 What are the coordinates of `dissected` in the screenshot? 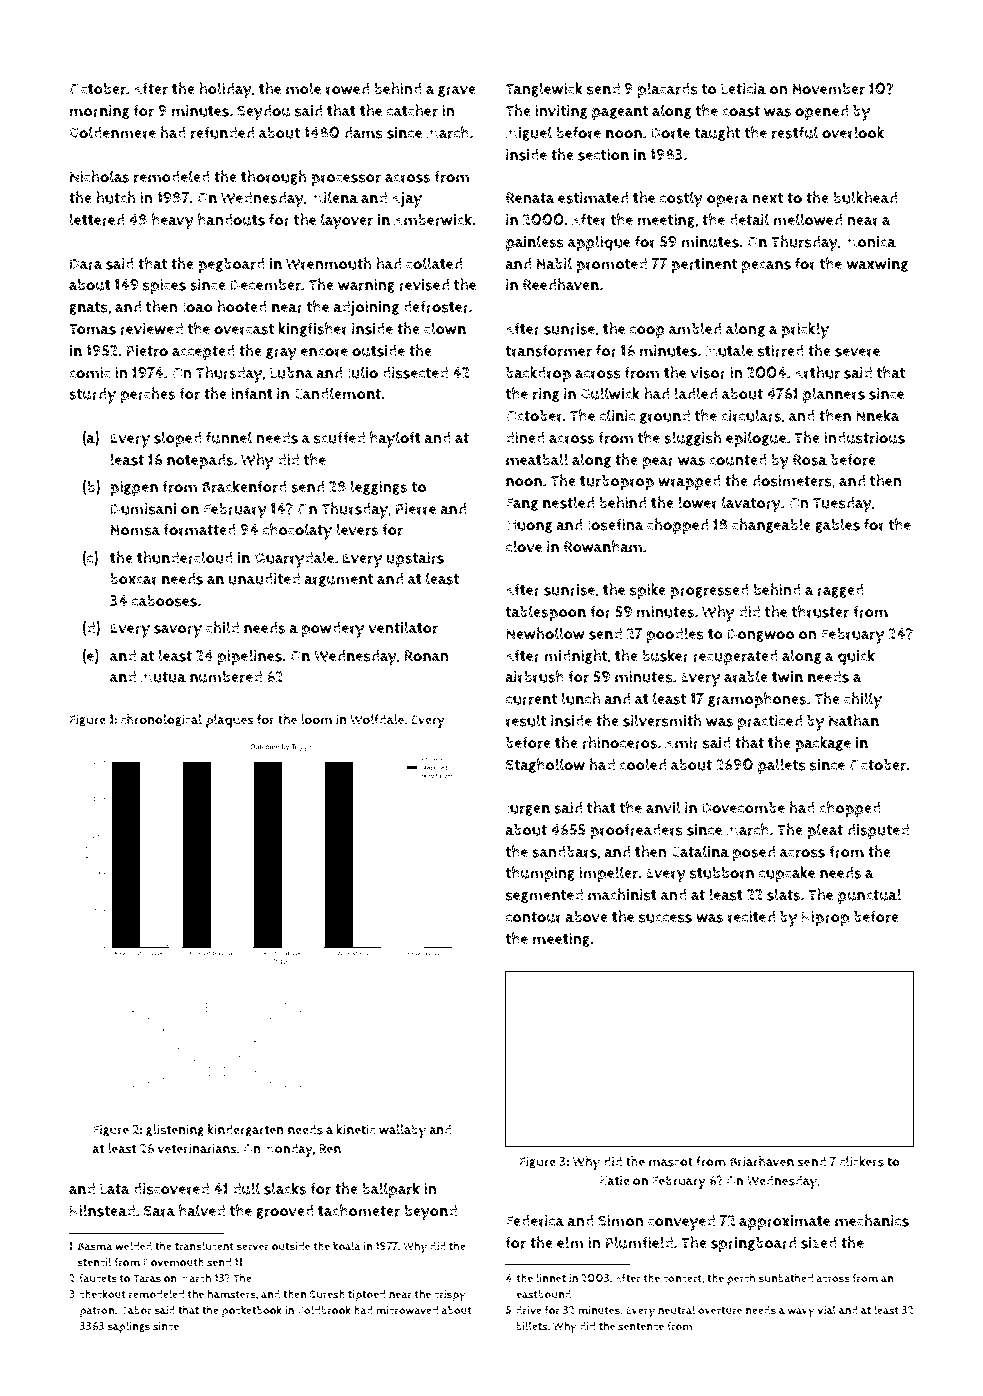 It's located at (415, 373).
